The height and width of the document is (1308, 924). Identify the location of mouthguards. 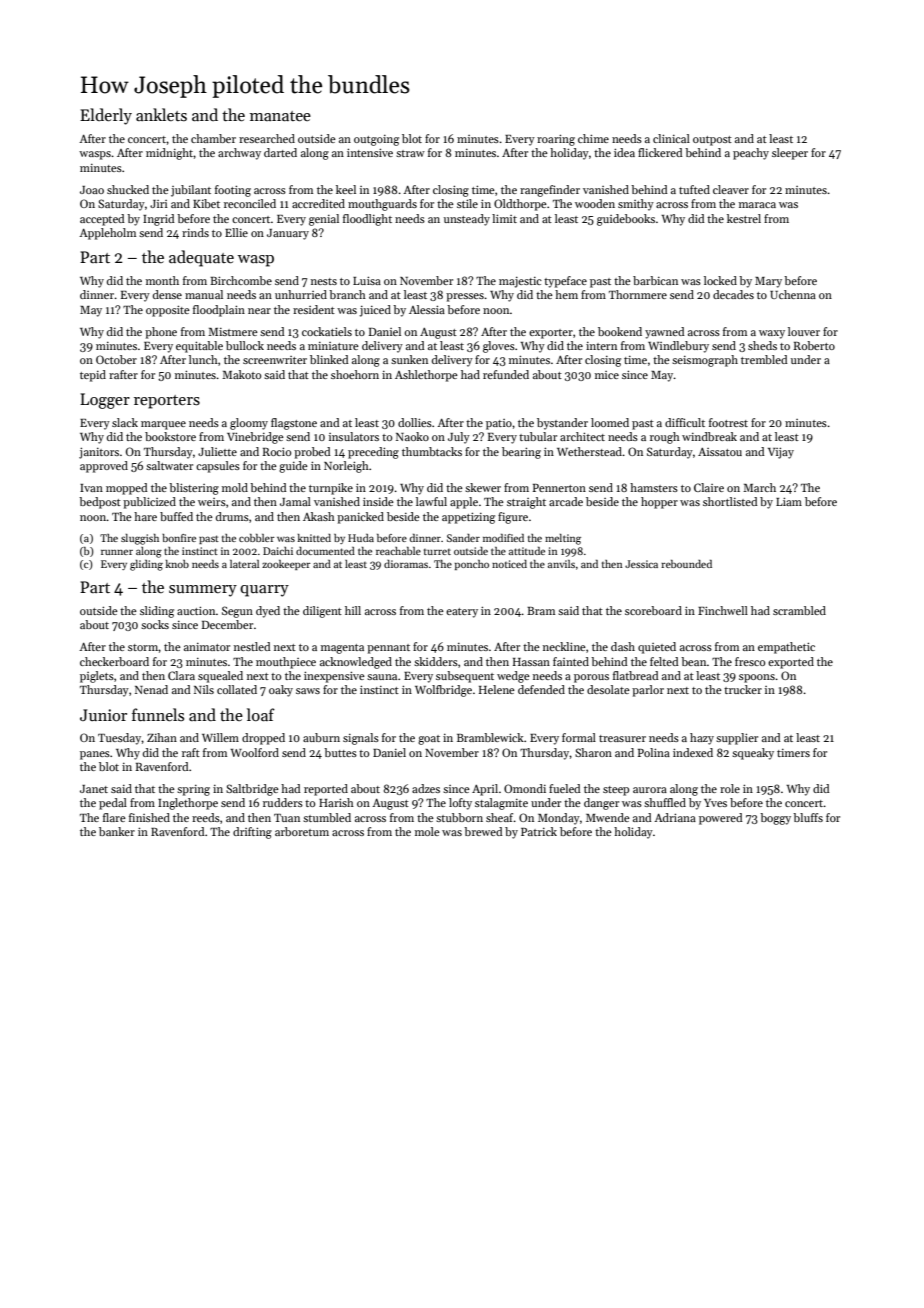
(382, 205).
